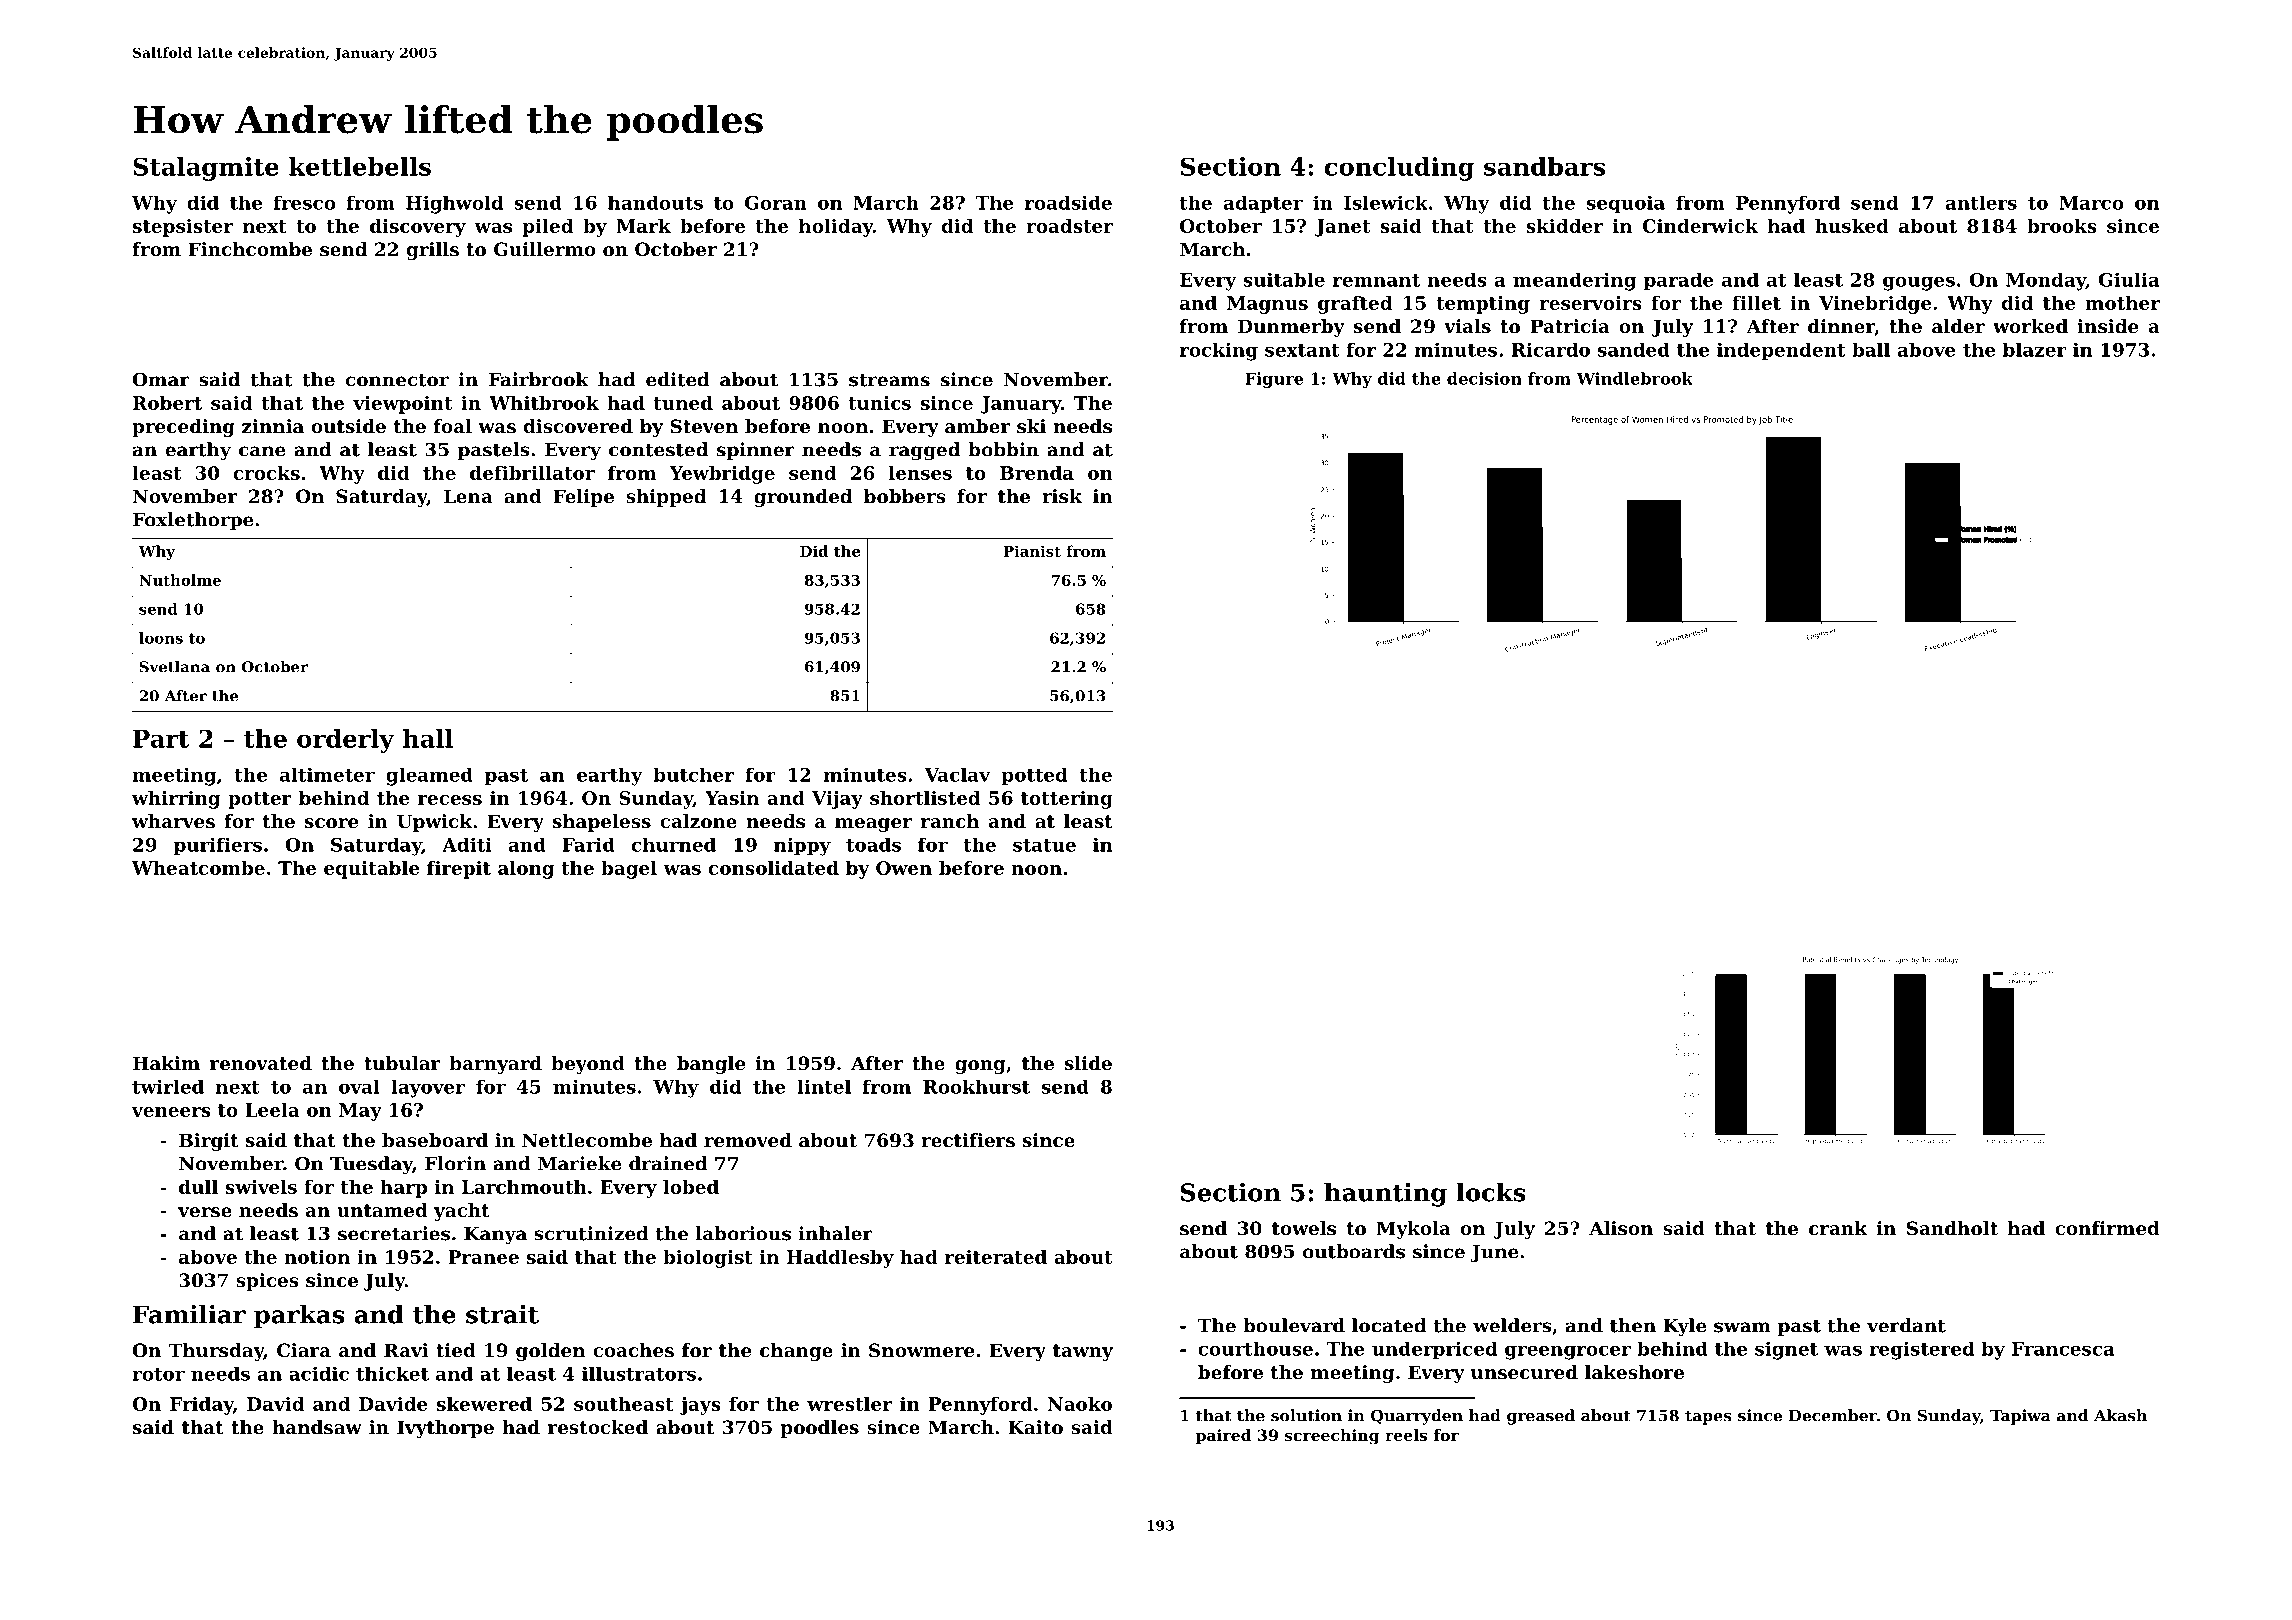 Image resolution: width=2292 pixels, height=1620 pixels. What do you see at coordinates (1069, 226) in the screenshot?
I see `roadster` at bounding box center [1069, 226].
